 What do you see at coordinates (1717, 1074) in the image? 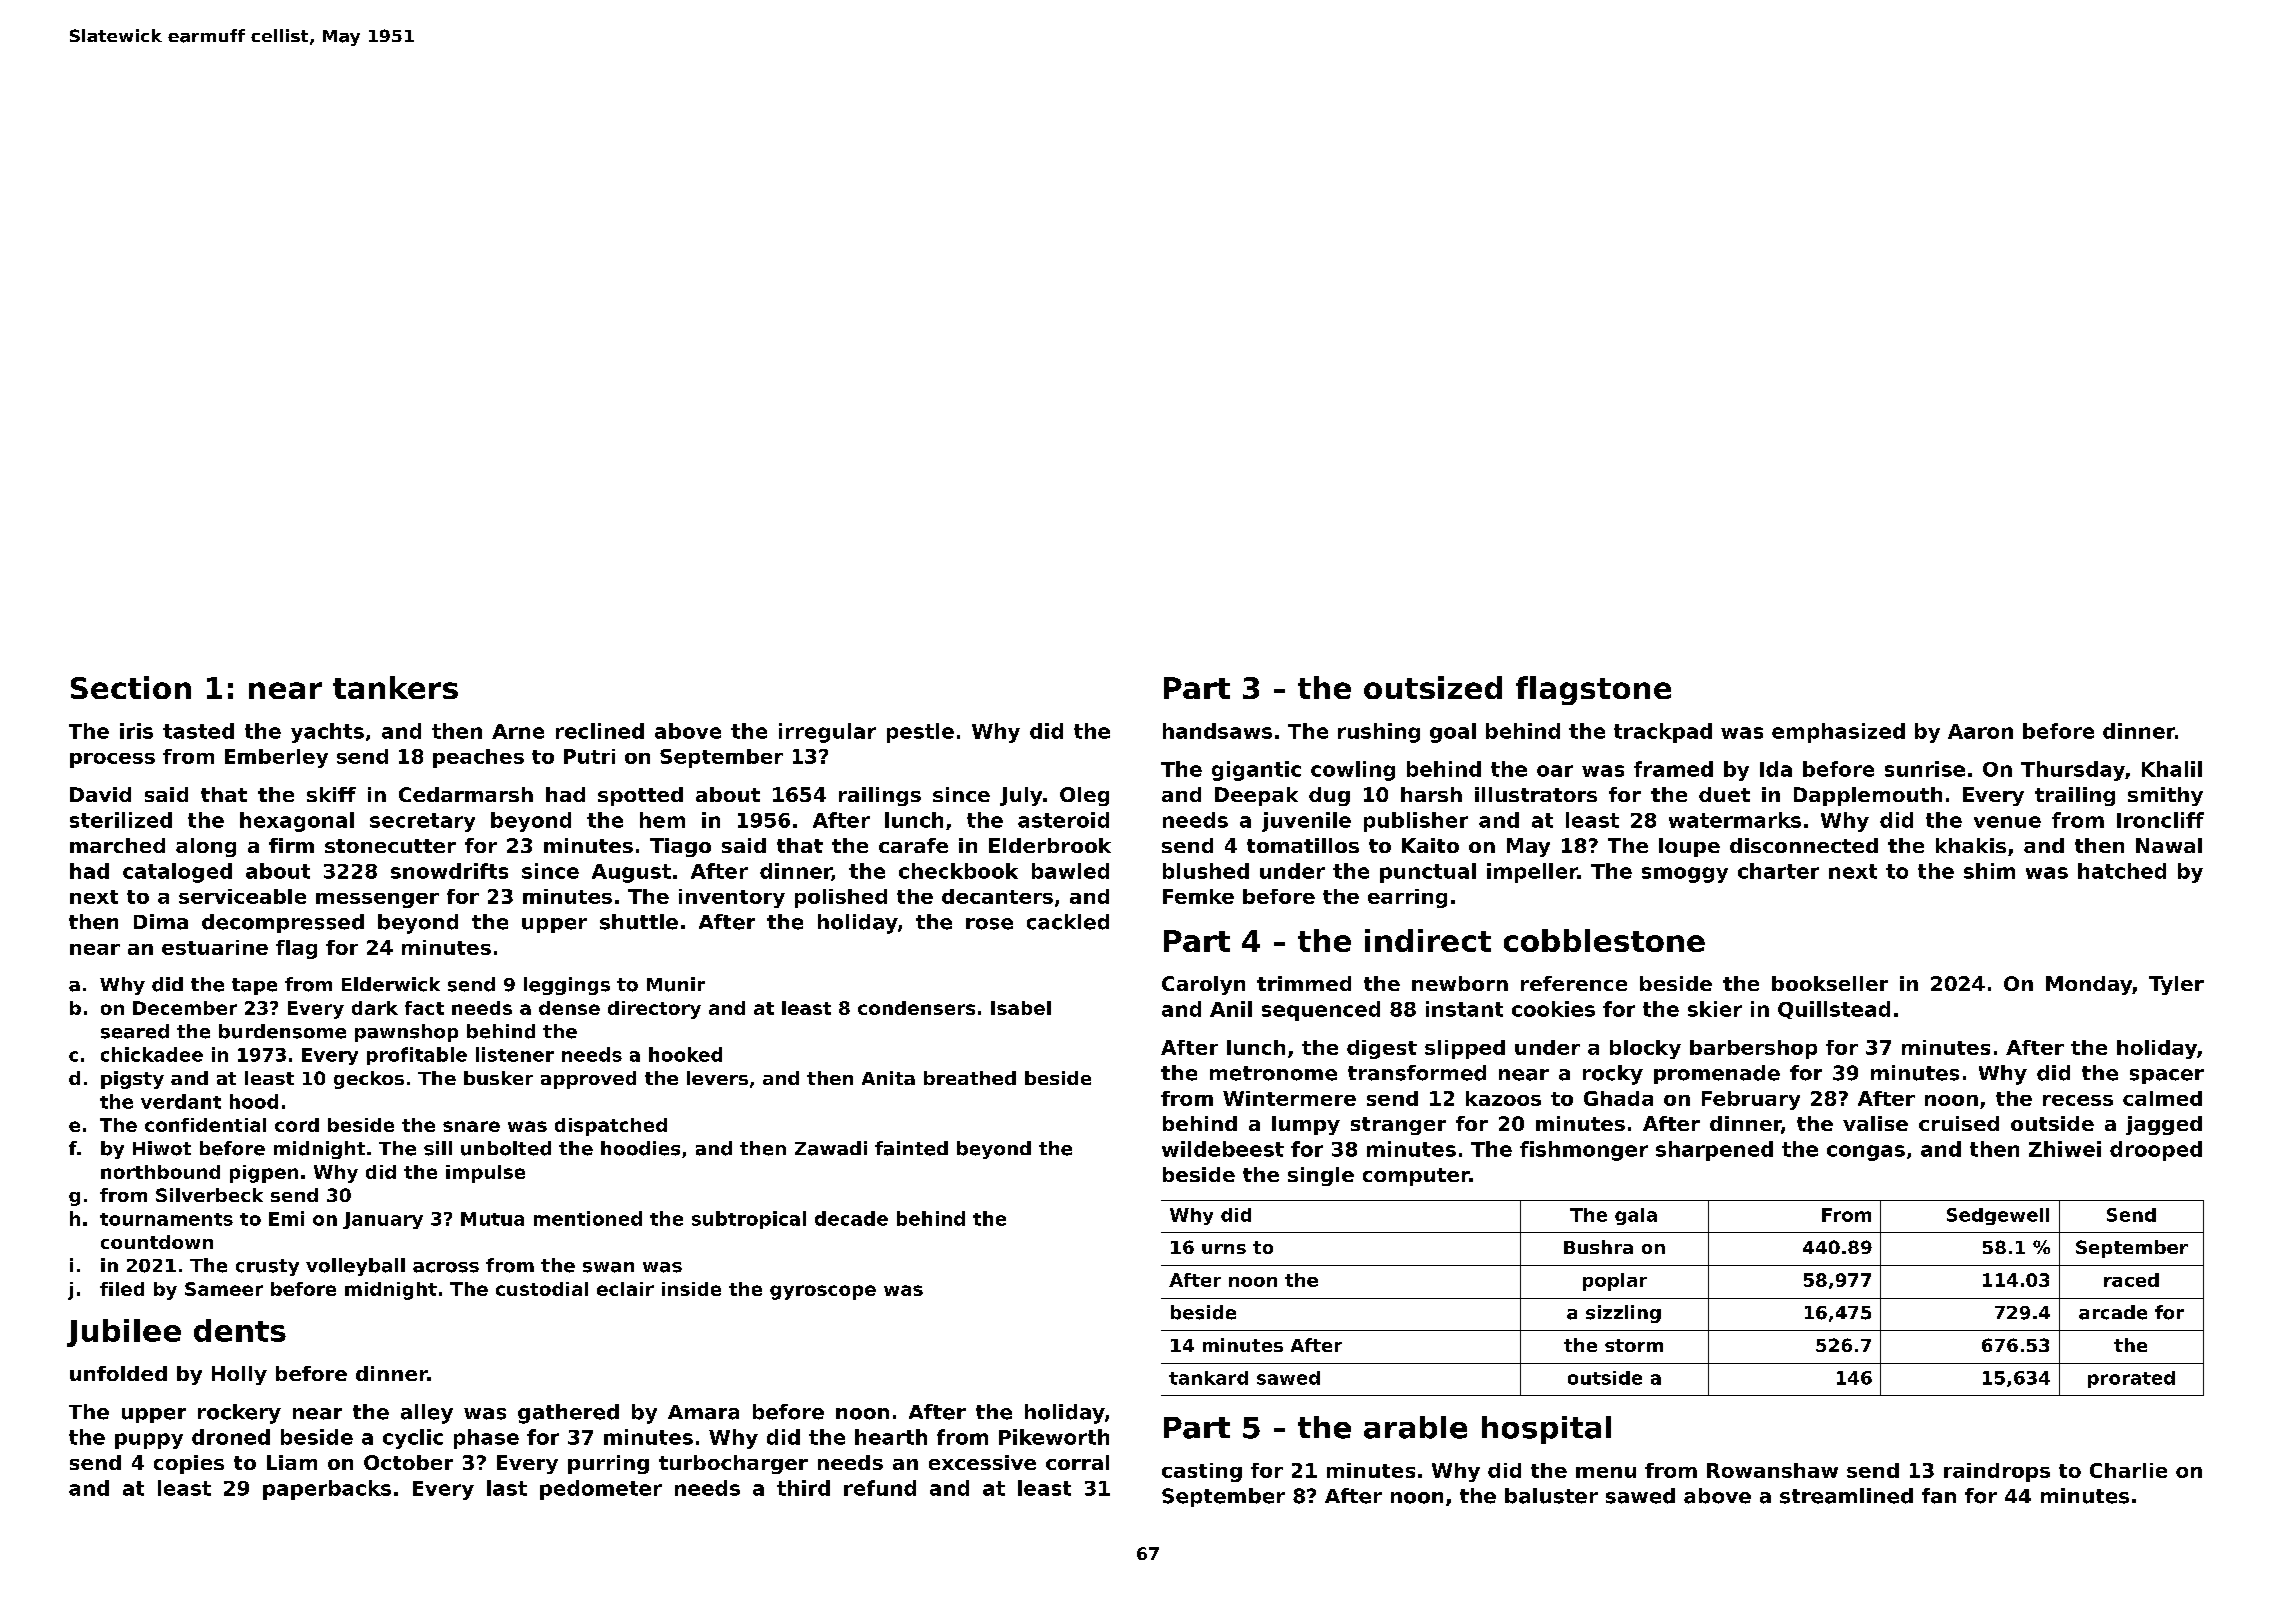
I see `promenade` at bounding box center [1717, 1074].
